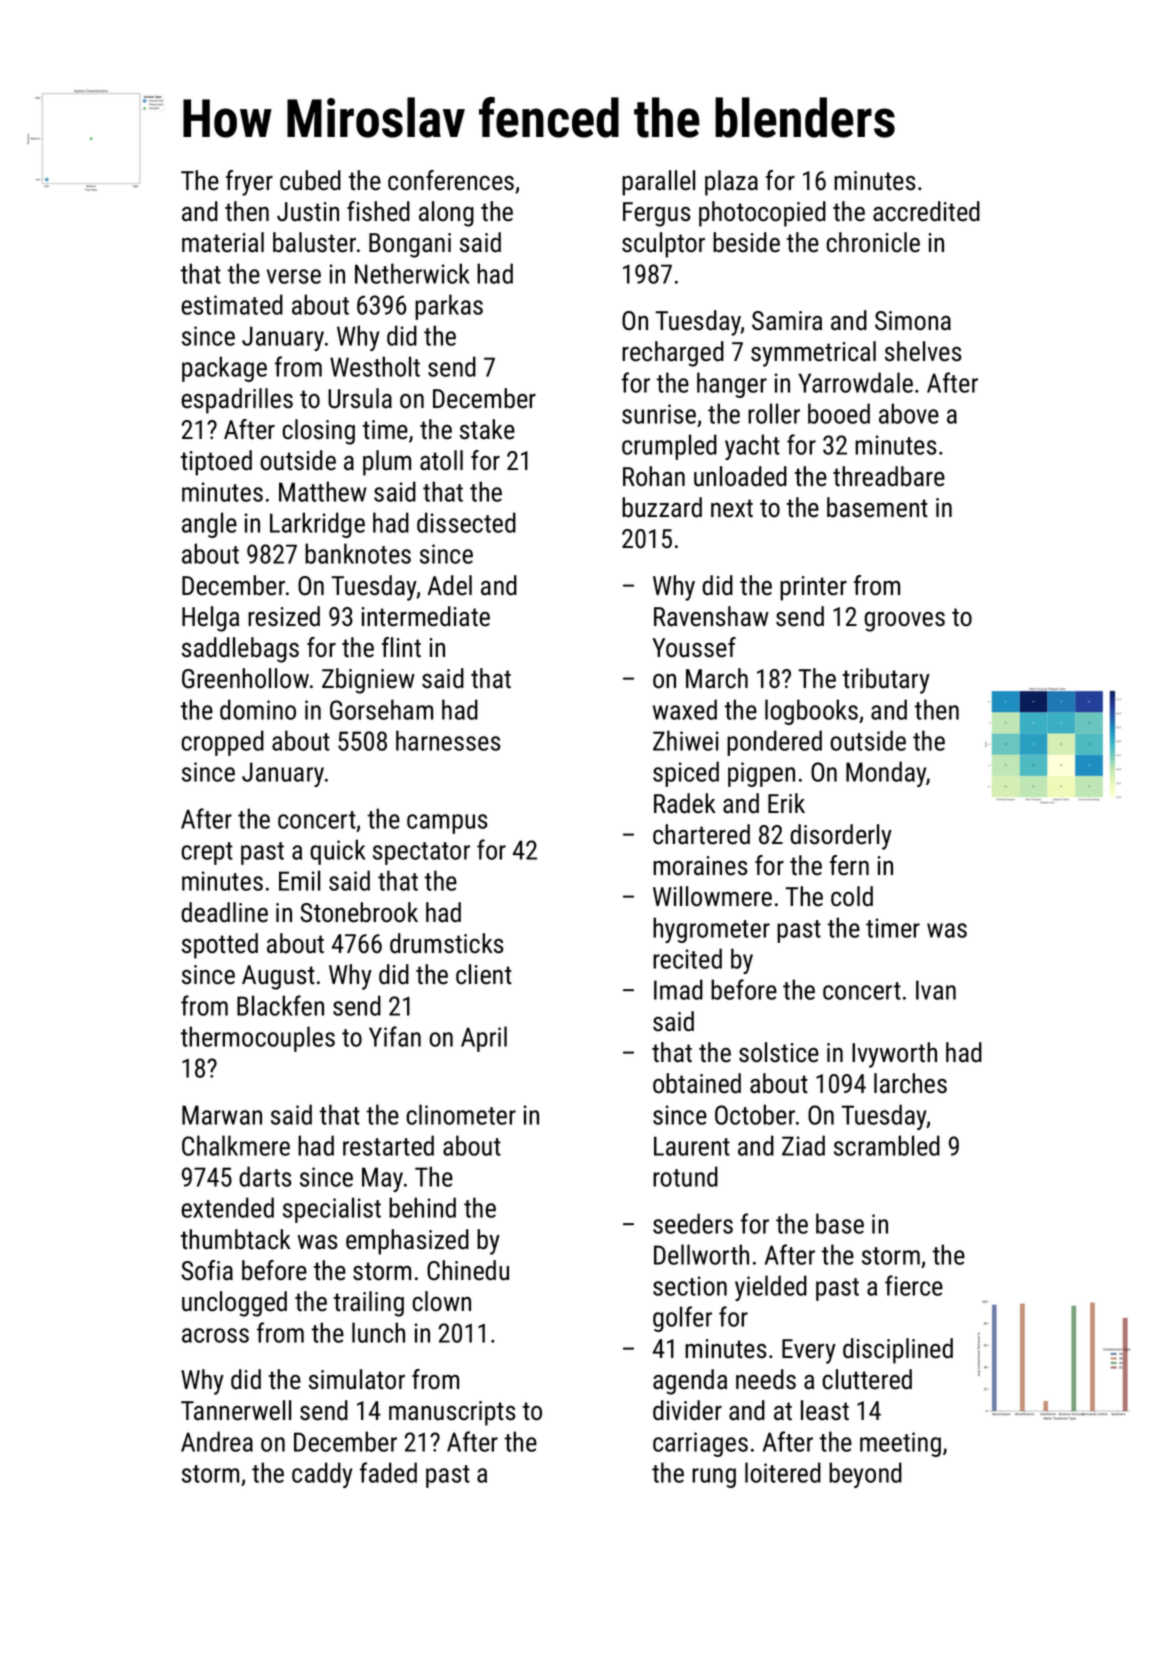  Describe the element at coordinates (926, 211) in the page. I see `accredited` at that location.
